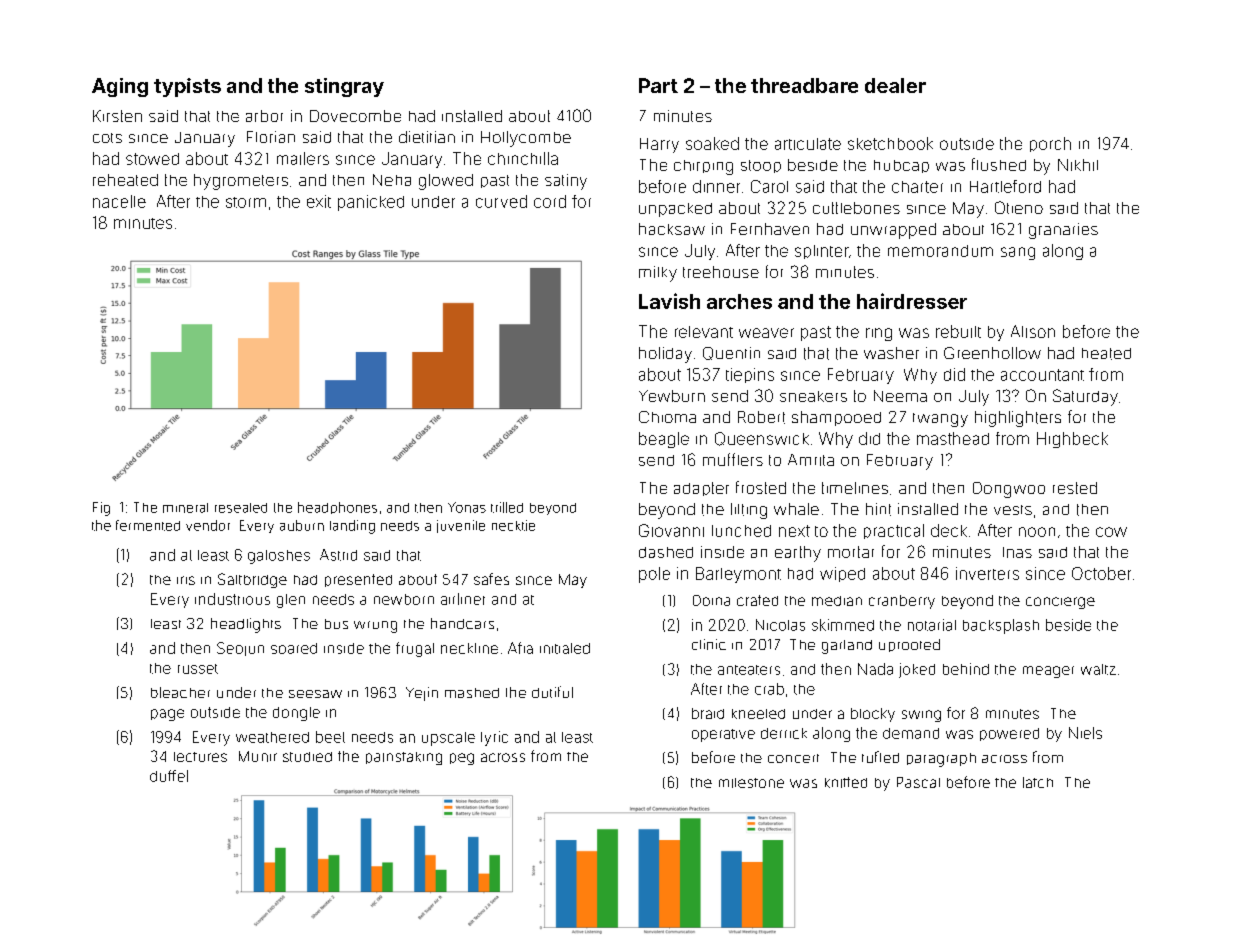  Describe the element at coordinates (895, 85) in the image. I see `dealer` at that location.
